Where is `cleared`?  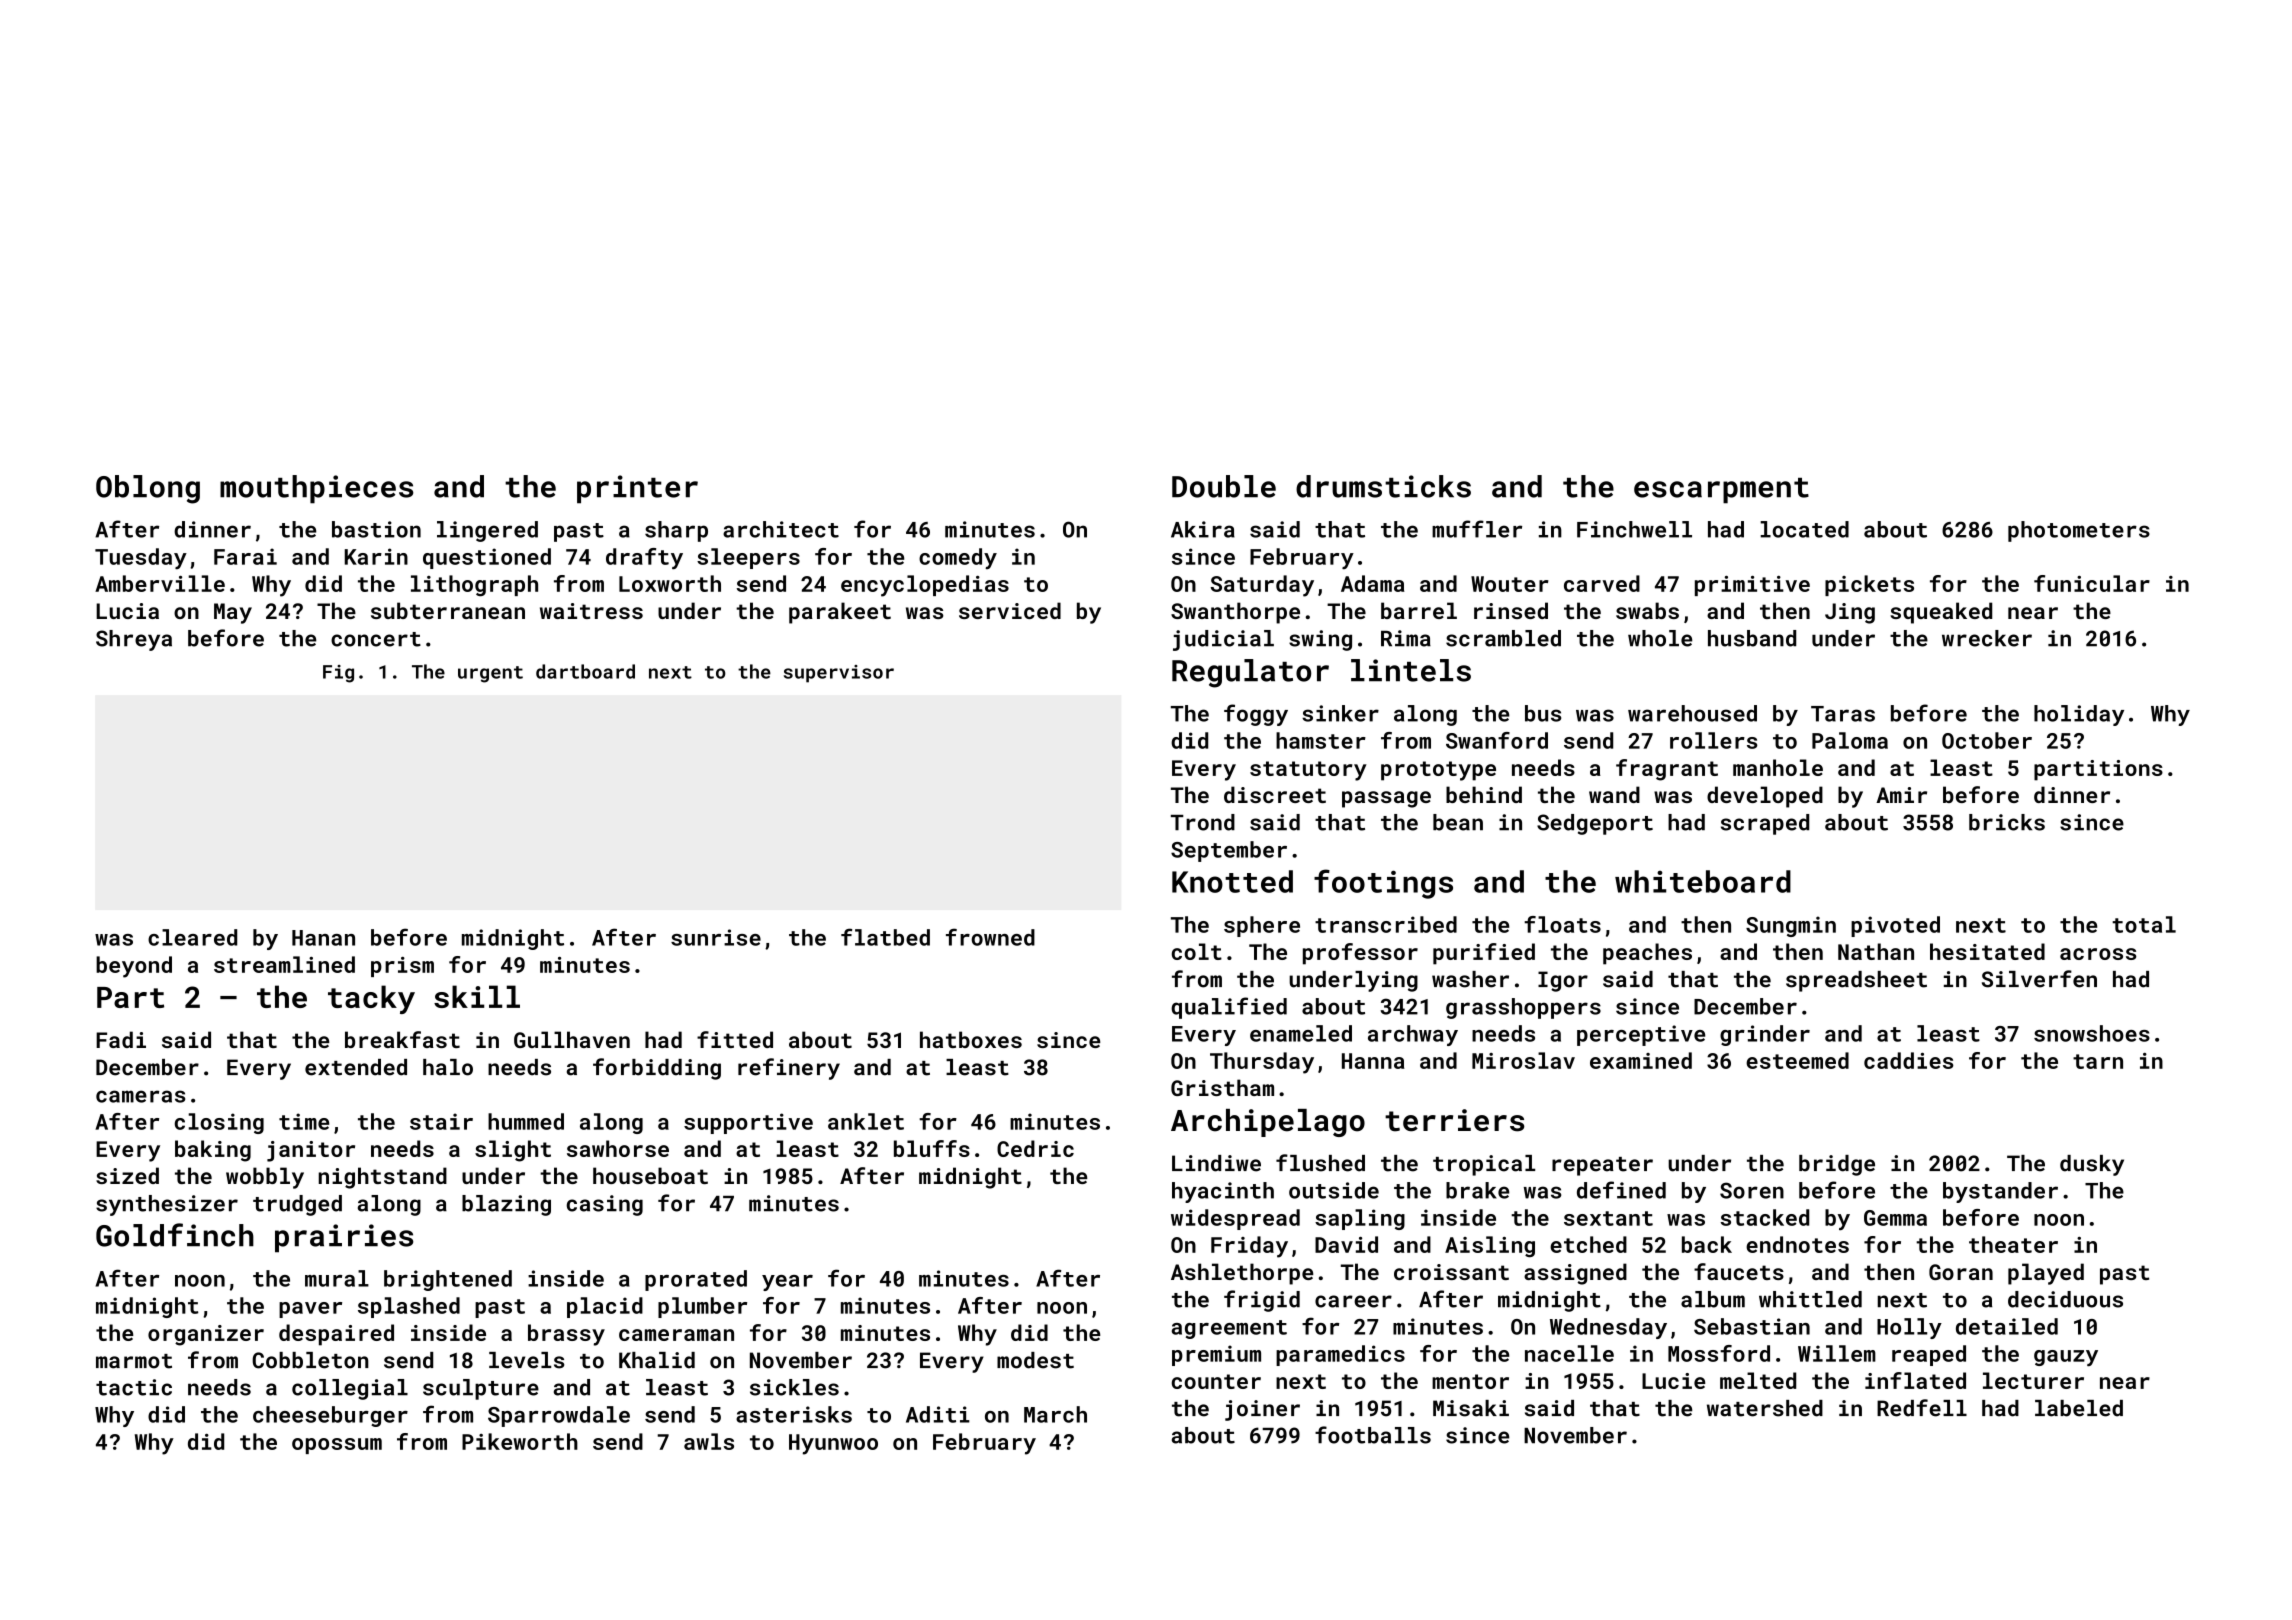
cleared is located at coordinates (192, 937).
